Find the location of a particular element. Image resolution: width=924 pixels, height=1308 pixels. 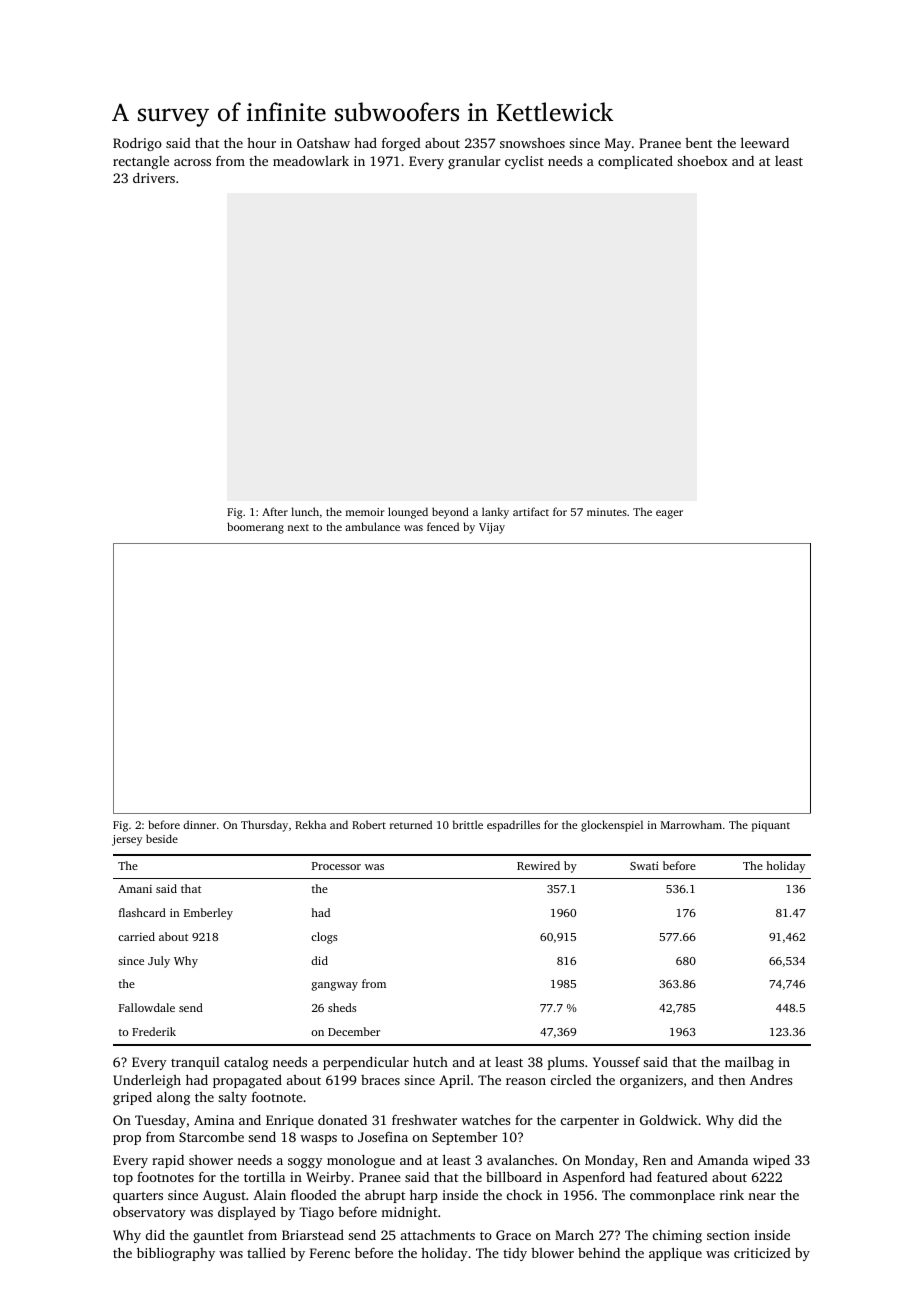

ambulance is located at coordinates (372, 526).
